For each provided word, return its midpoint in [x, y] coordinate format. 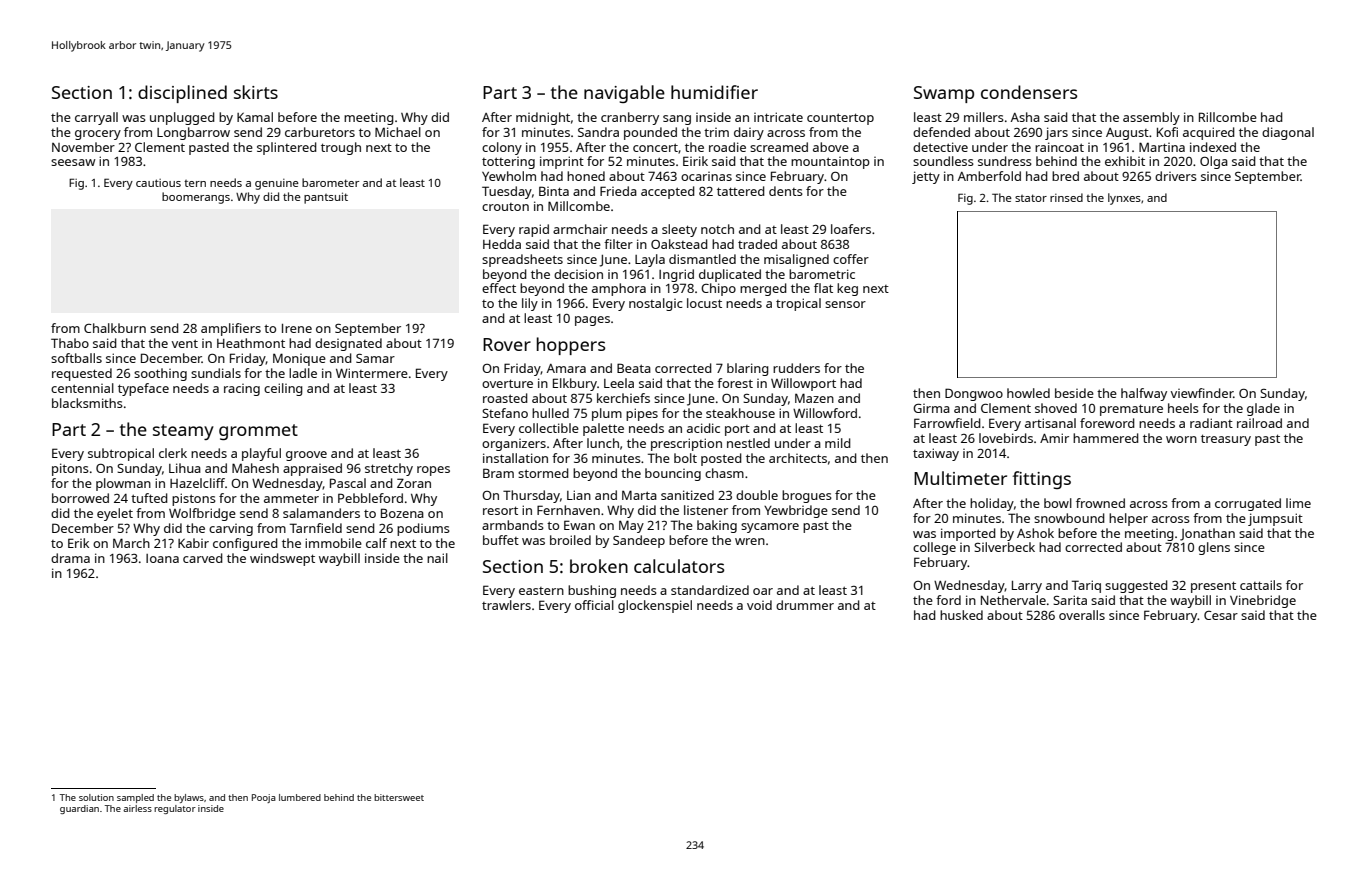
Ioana [162, 558]
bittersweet [399, 797]
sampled [135, 798]
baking [717, 526]
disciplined [182, 94]
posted [721, 459]
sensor [845, 304]
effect [499, 288]
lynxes [1124, 199]
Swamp [944, 94]
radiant [1211, 423]
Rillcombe [1228, 117]
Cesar [1221, 615]
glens [1214, 548]
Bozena [402, 513]
